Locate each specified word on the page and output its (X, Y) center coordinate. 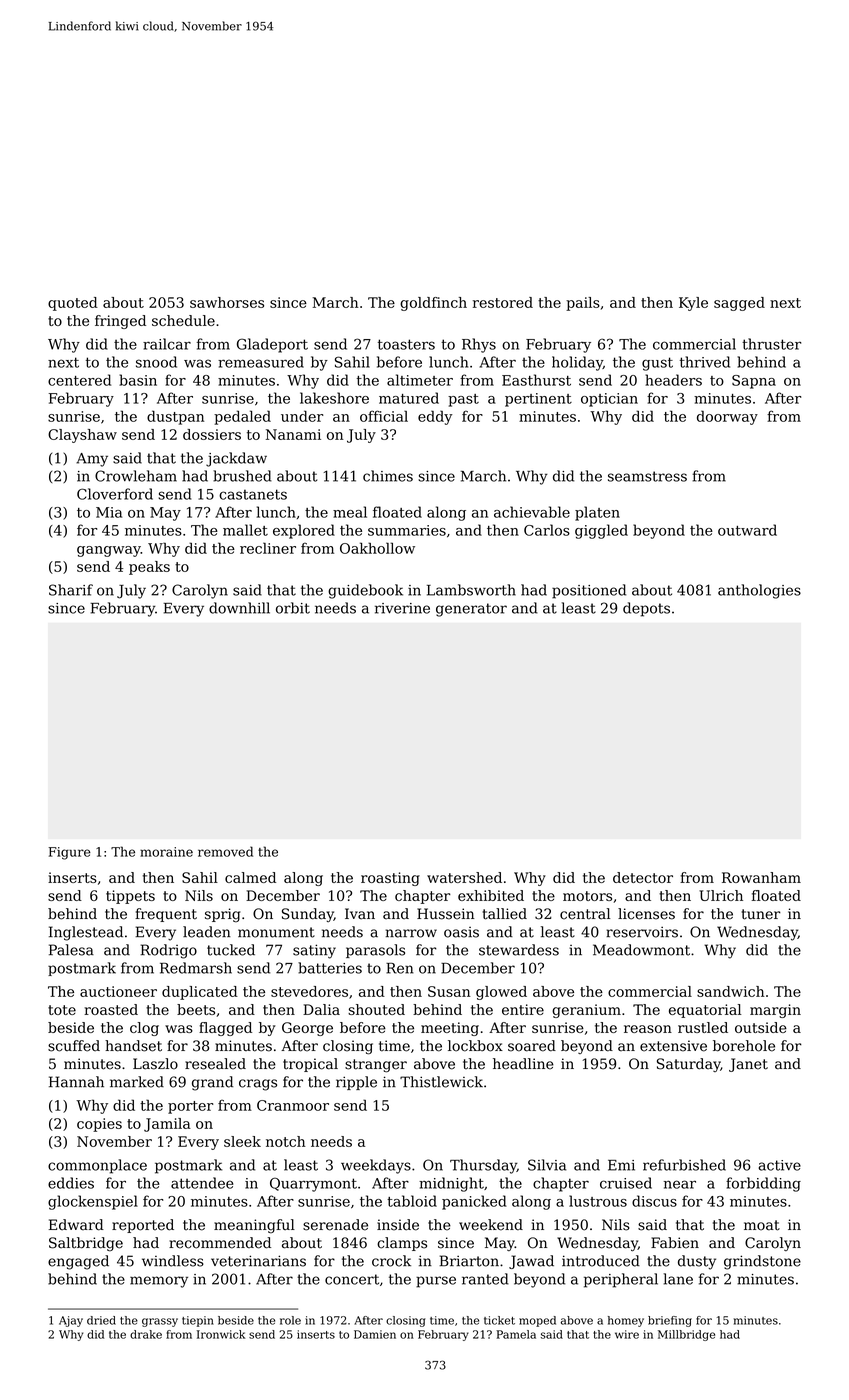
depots (646, 609)
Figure (69, 853)
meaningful (254, 1226)
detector (643, 877)
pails (583, 304)
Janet (748, 1065)
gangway (109, 551)
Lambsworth (471, 590)
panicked (474, 1202)
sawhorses (227, 302)
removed (225, 851)
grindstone (762, 1262)
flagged (225, 1029)
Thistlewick (441, 1082)
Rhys (479, 345)
